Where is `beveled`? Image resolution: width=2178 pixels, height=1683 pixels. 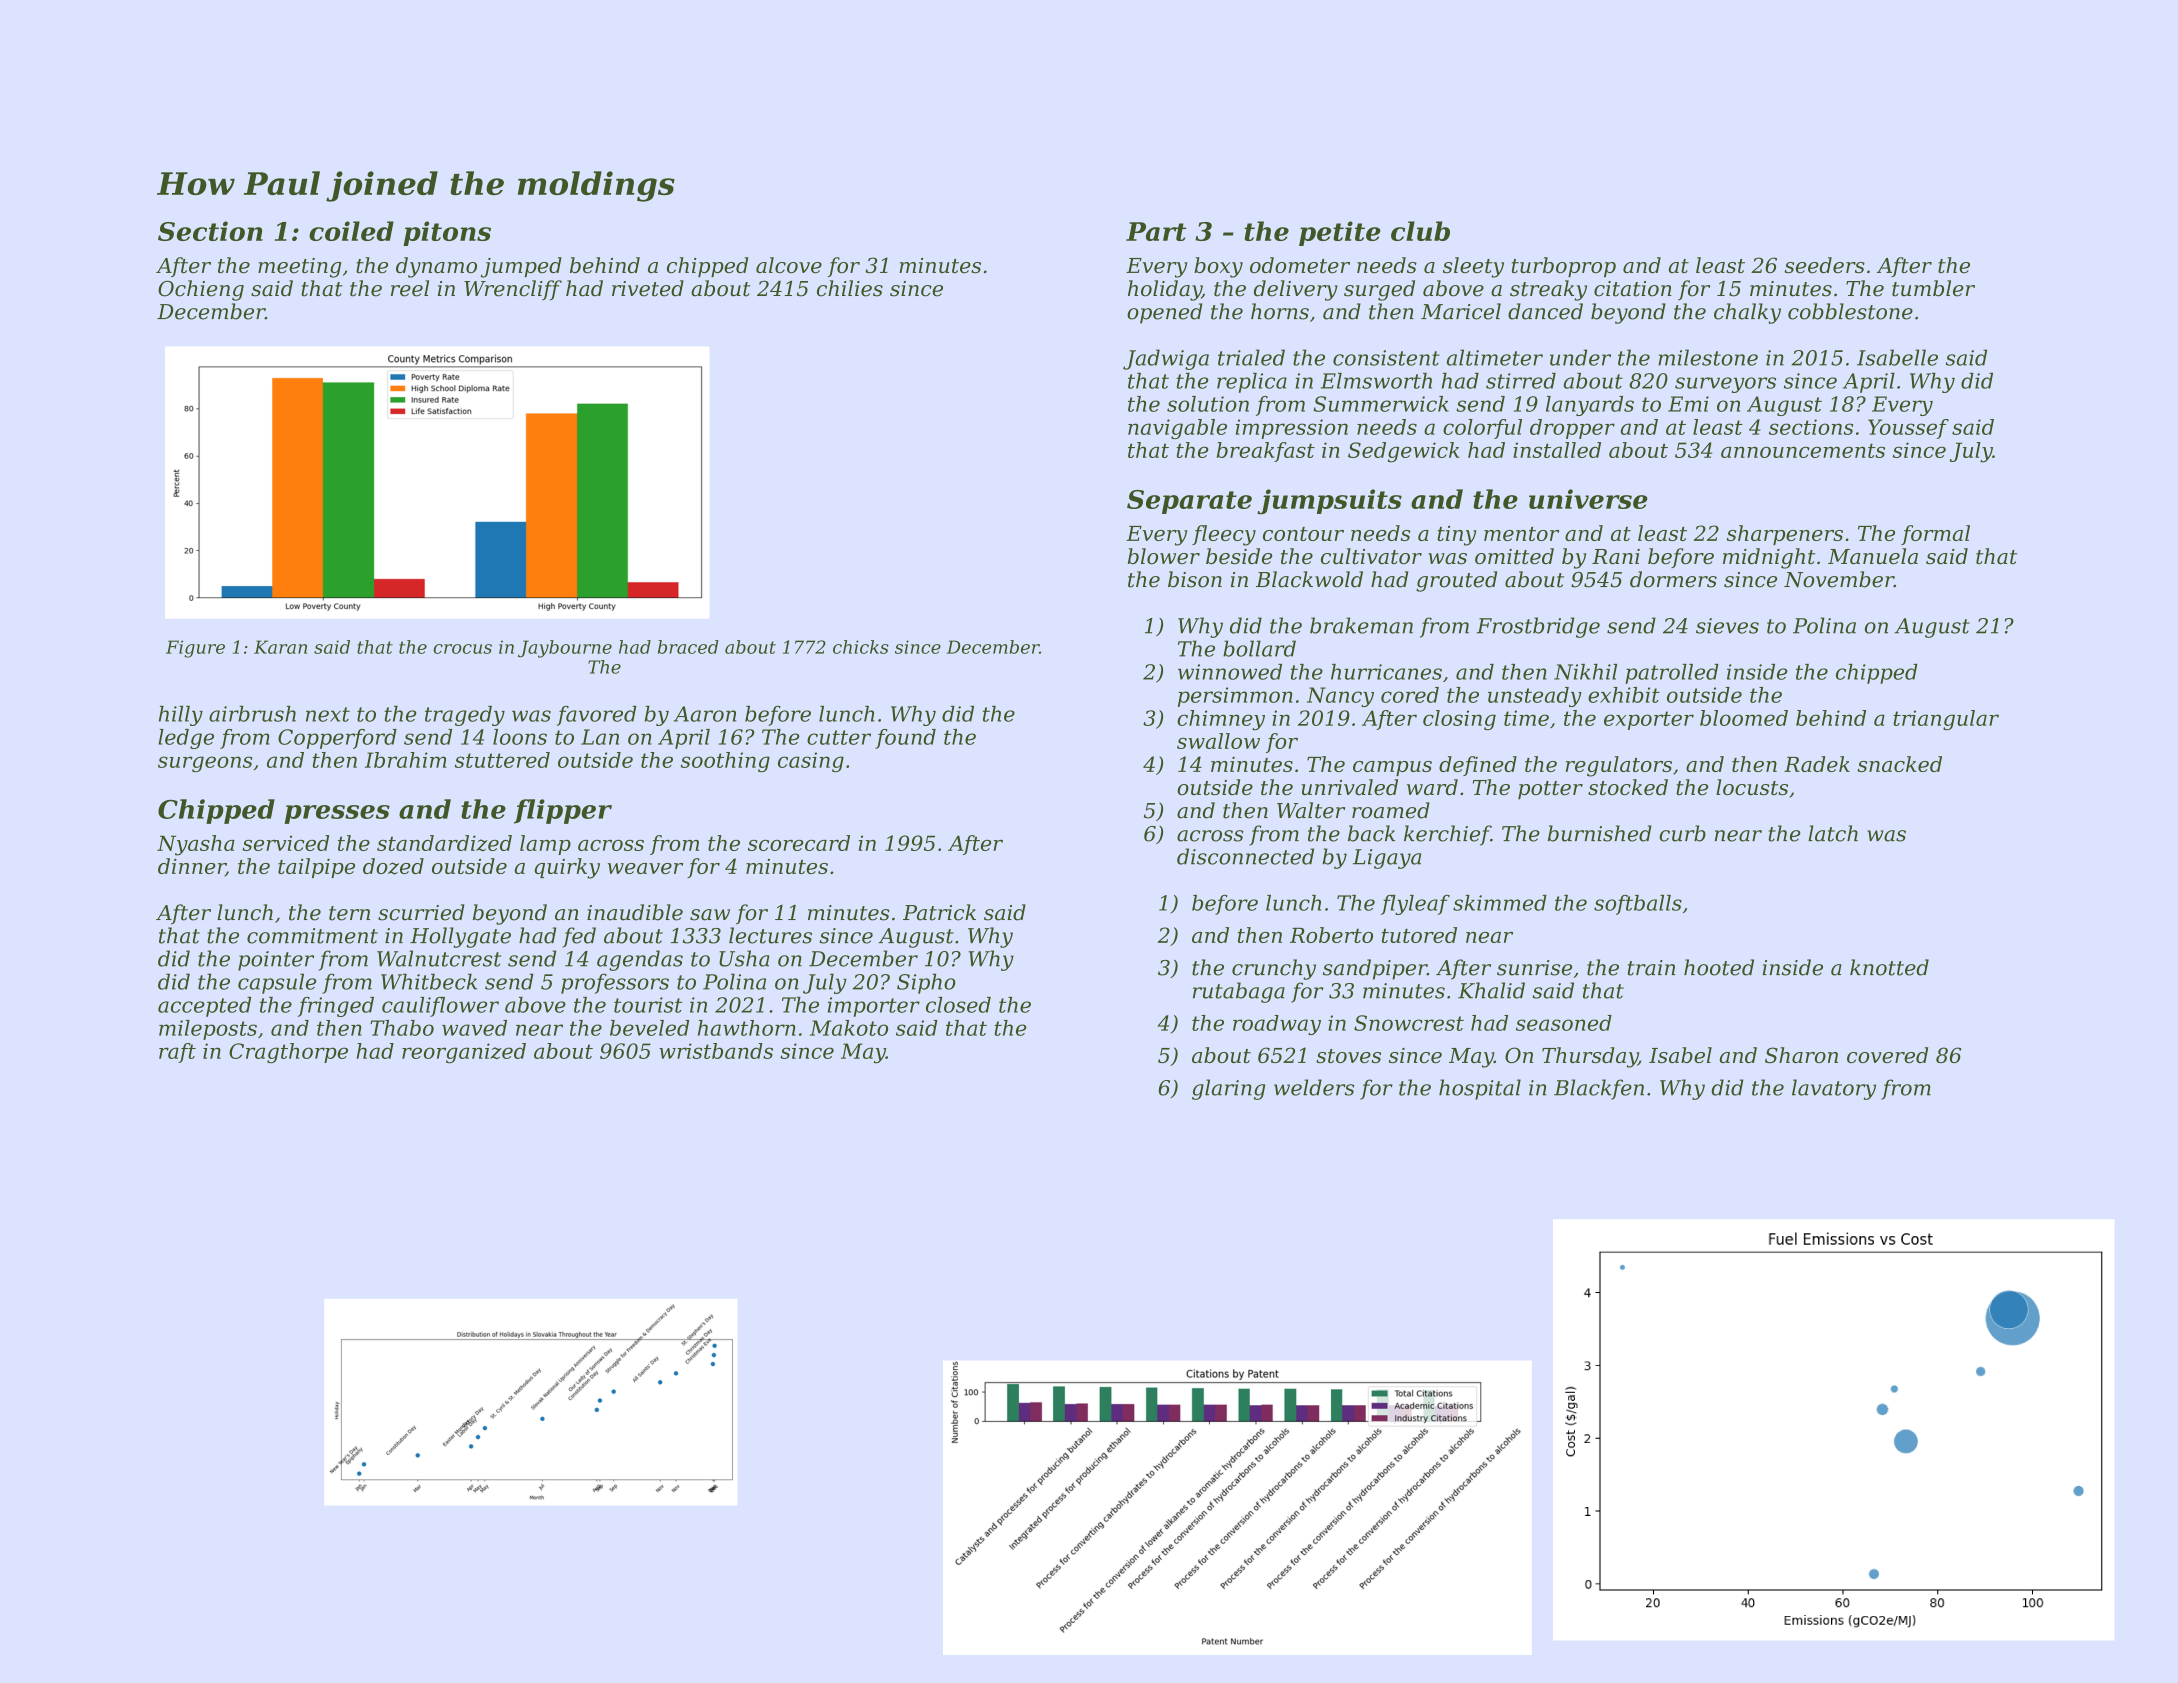
beveled is located at coordinates (649, 1028).
